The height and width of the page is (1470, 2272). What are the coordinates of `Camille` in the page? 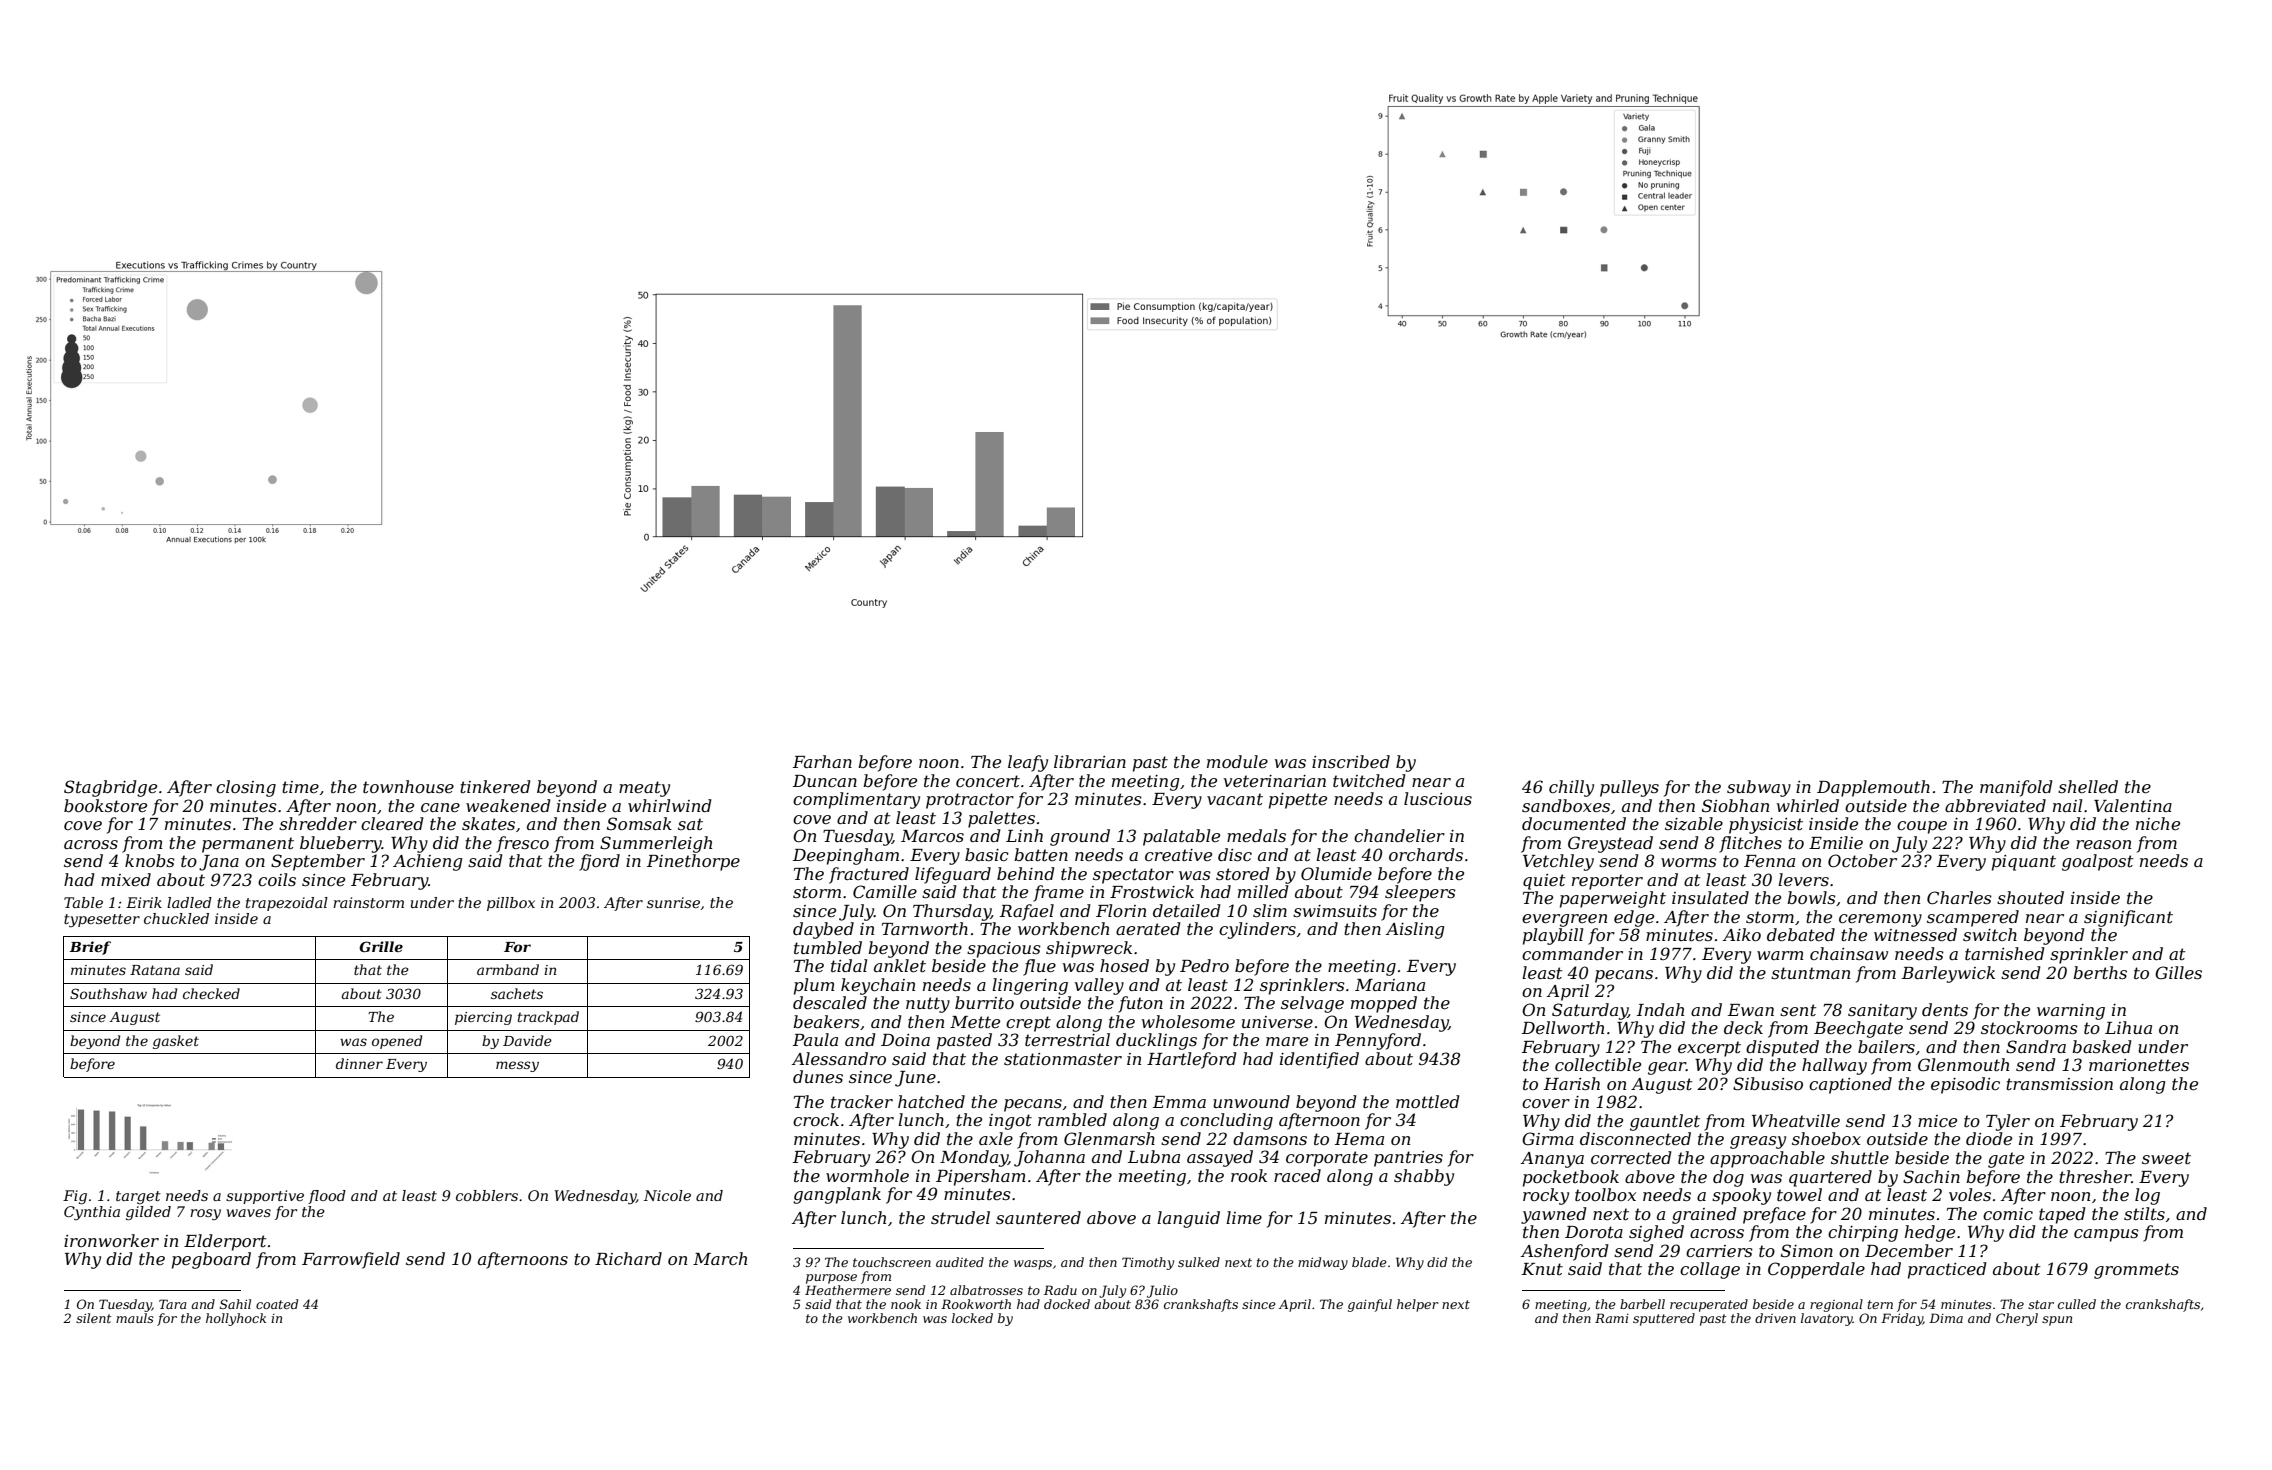 It's located at (885, 891).
